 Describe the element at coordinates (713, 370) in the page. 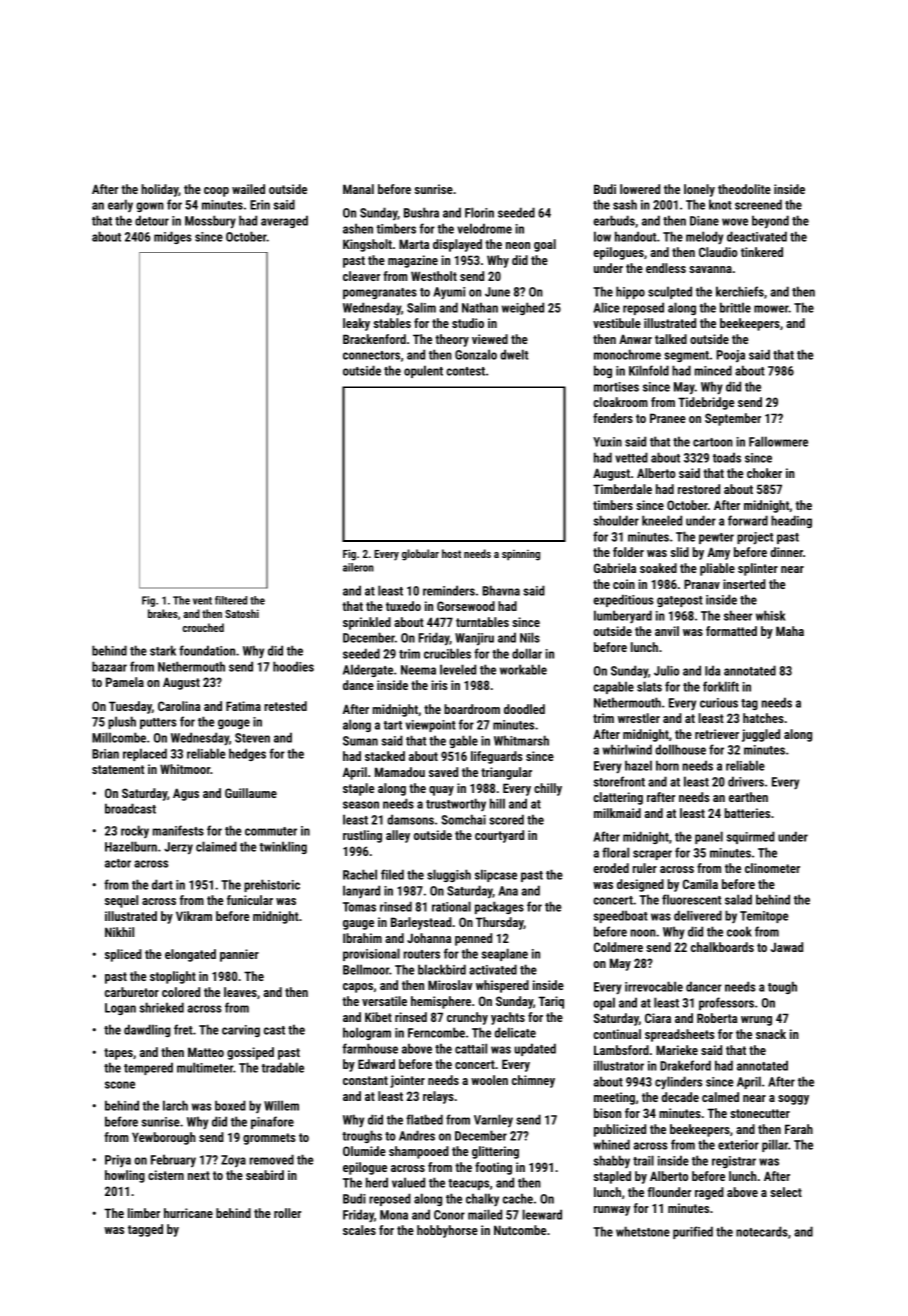

I see `minced` at that location.
